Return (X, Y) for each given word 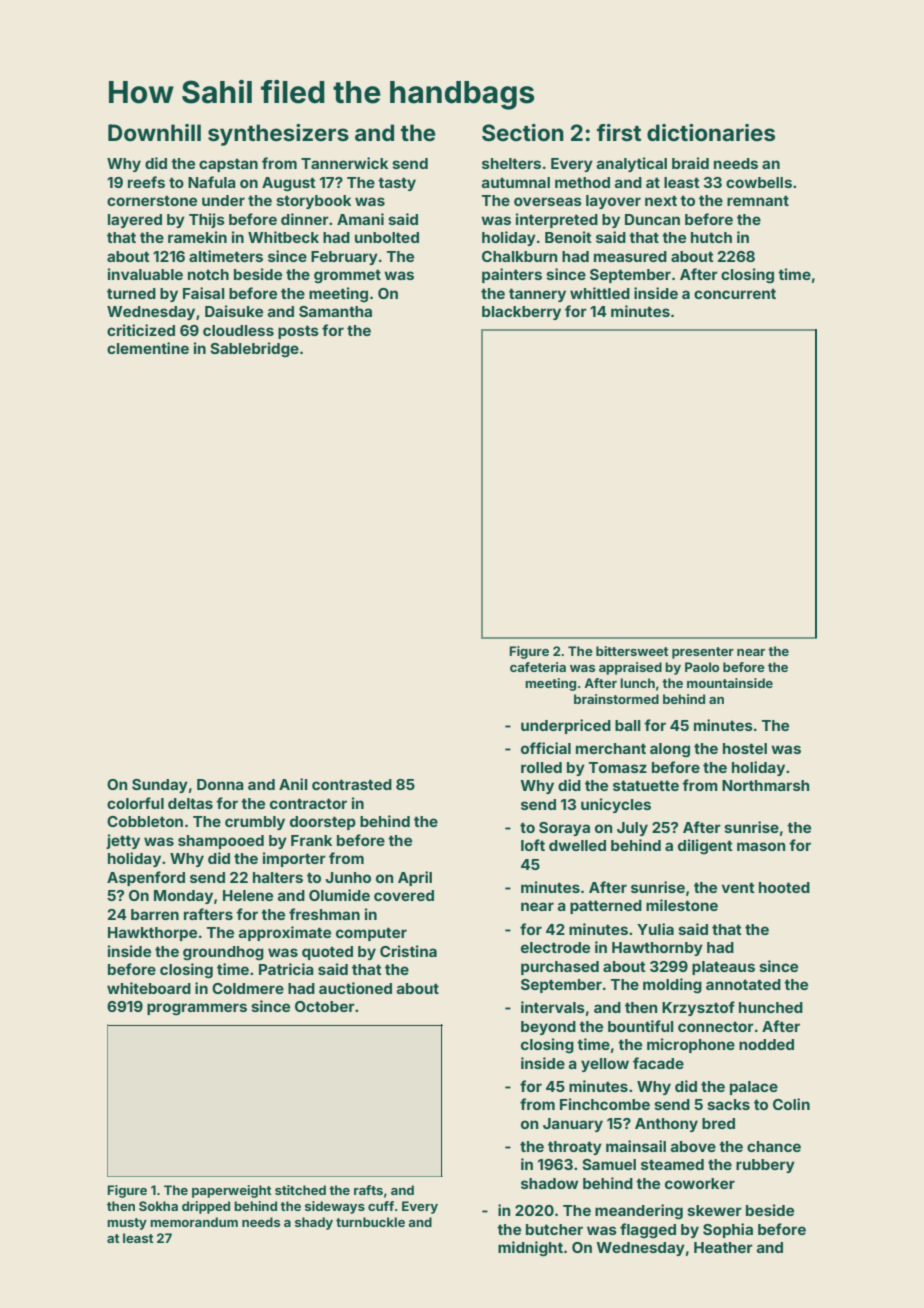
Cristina (408, 951)
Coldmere (248, 988)
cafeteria (538, 667)
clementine (148, 348)
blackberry (521, 313)
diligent (705, 847)
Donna (220, 784)
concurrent (735, 293)
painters (512, 275)
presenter (703, 653)
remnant (758, 200)
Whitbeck (283, 237)
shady (314, 1223)
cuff (381, 1206)
